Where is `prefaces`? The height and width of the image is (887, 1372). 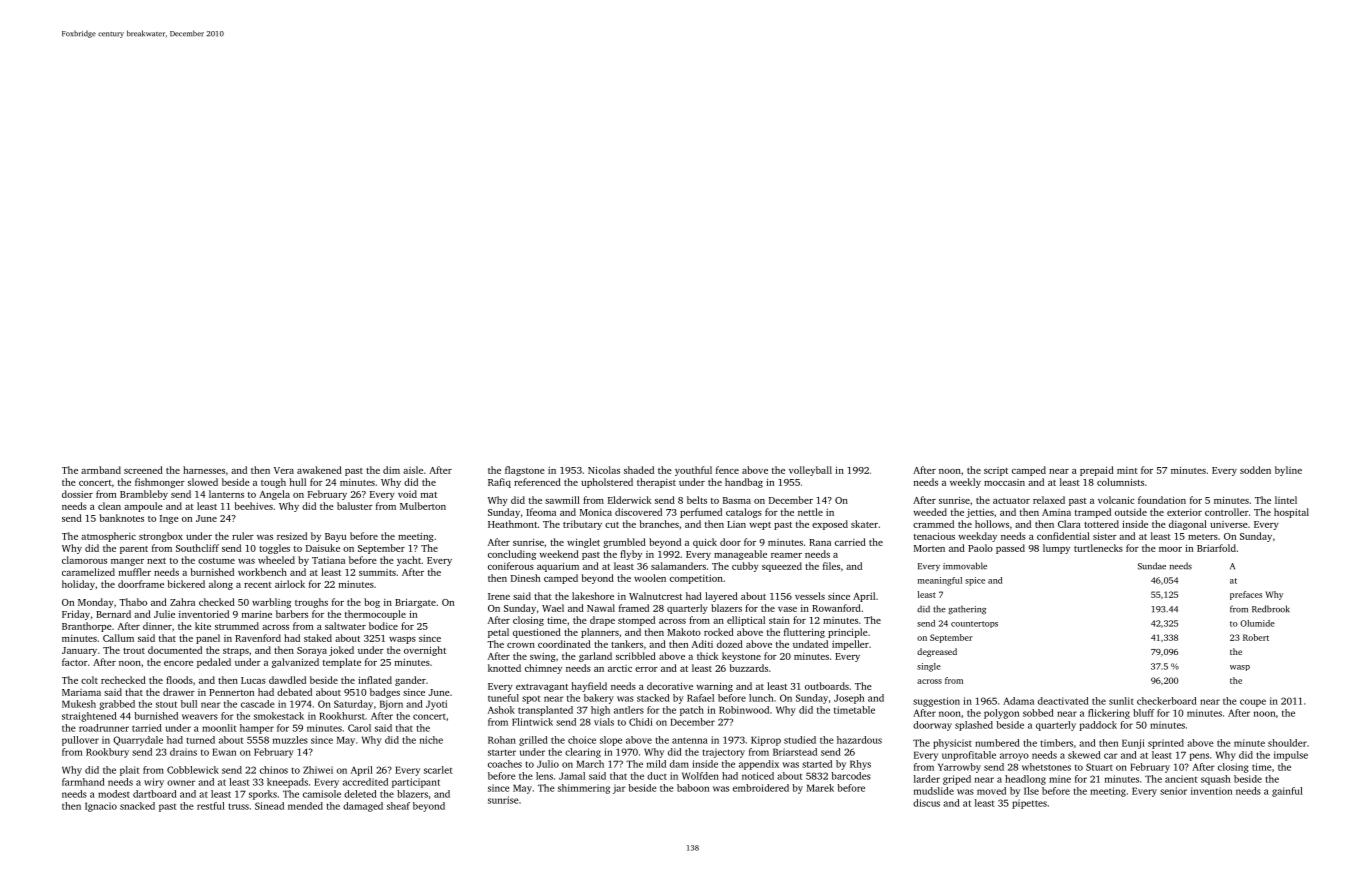 prefaces is located at coordinates (1246, 595).
